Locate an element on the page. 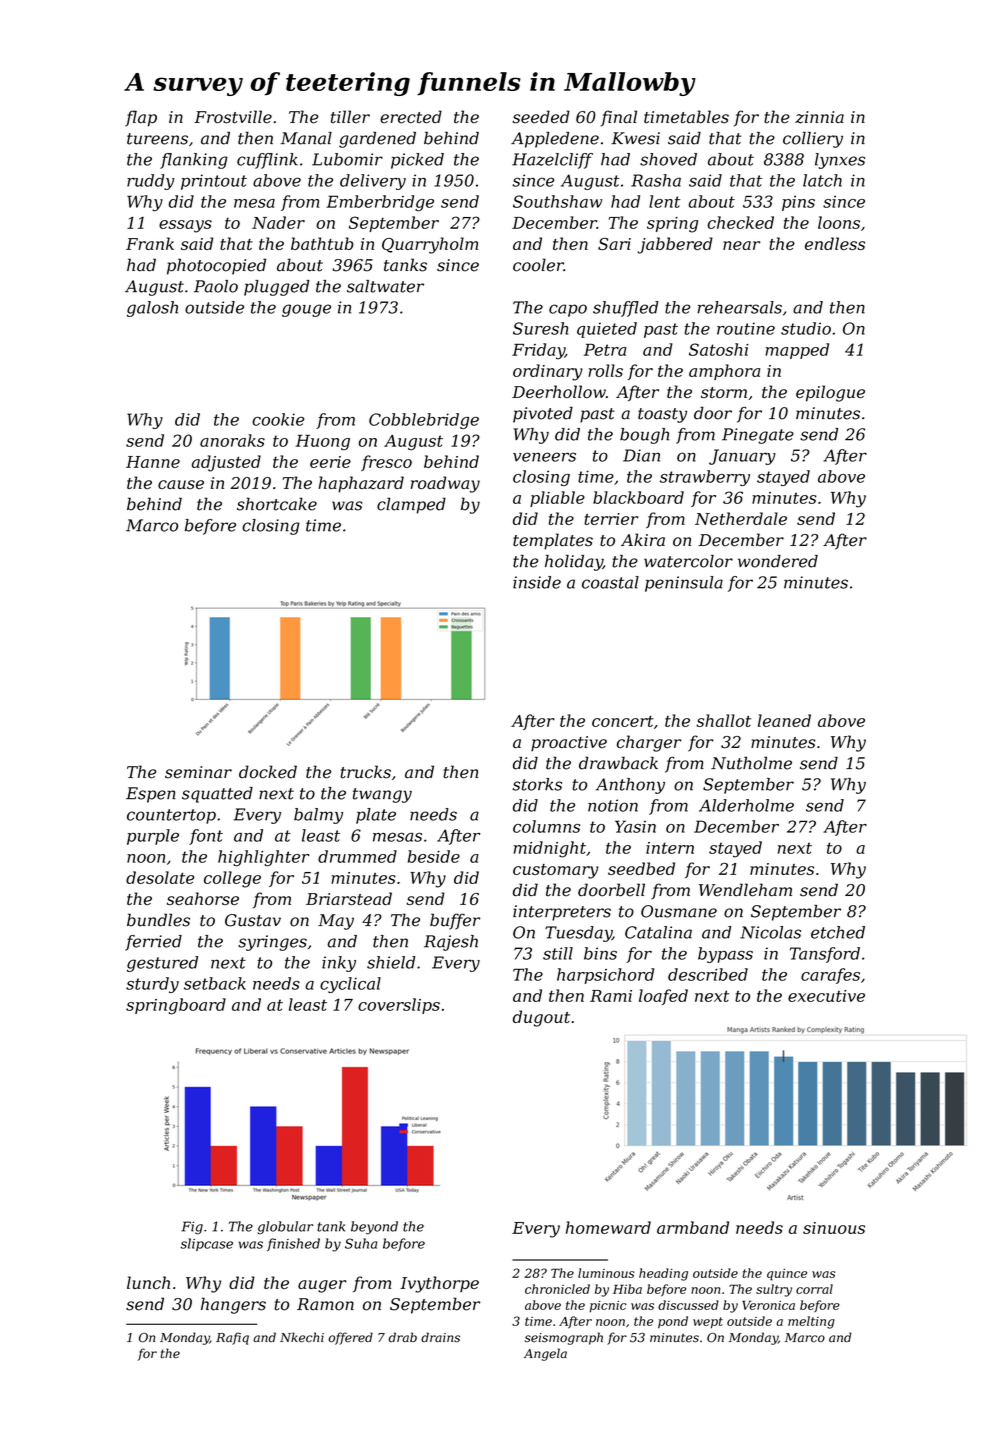 This document has height=1436, width=992. colliery is located at coordinates (813, 140).
